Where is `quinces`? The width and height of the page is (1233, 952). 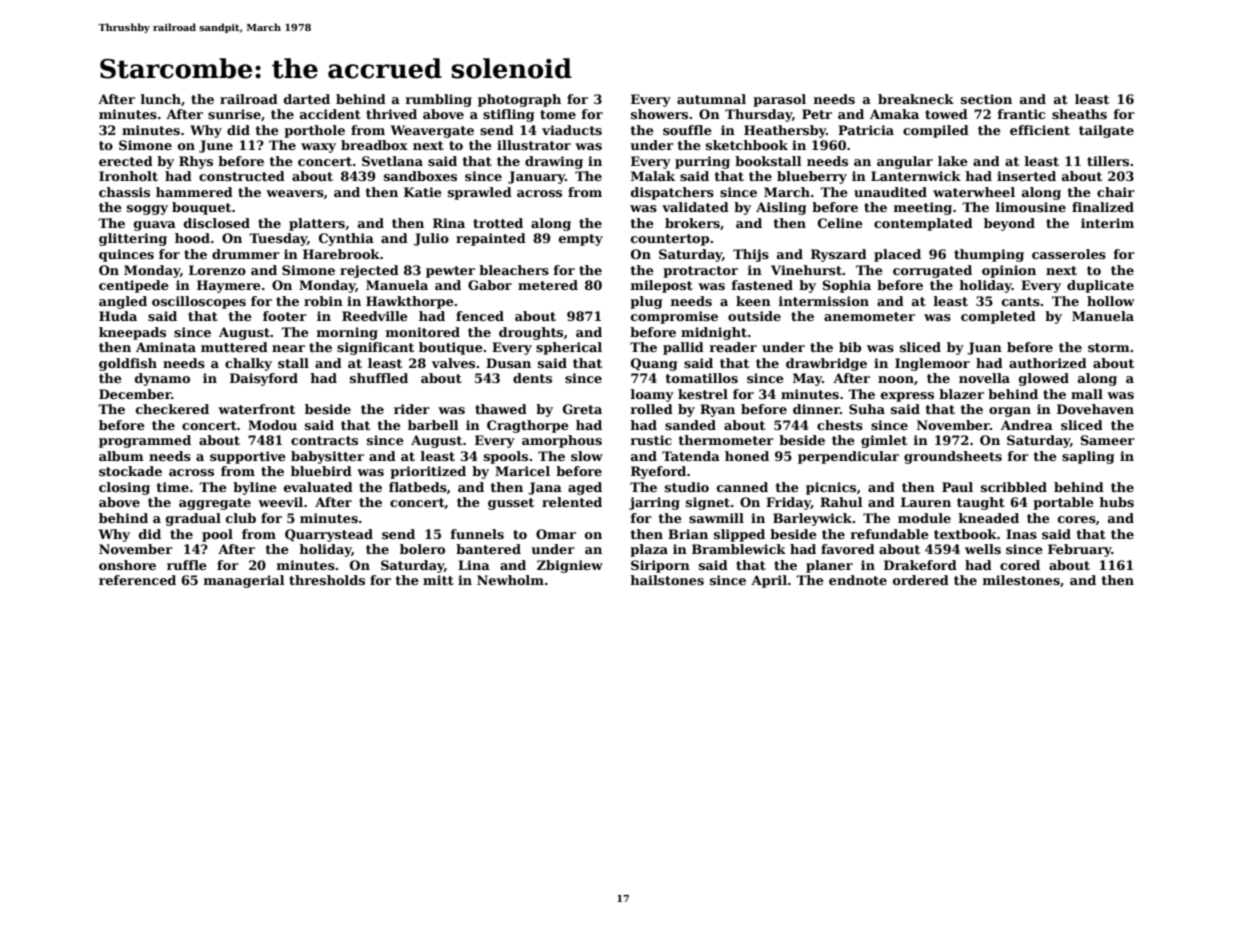 quinces is located at coordinates (126, 255).
